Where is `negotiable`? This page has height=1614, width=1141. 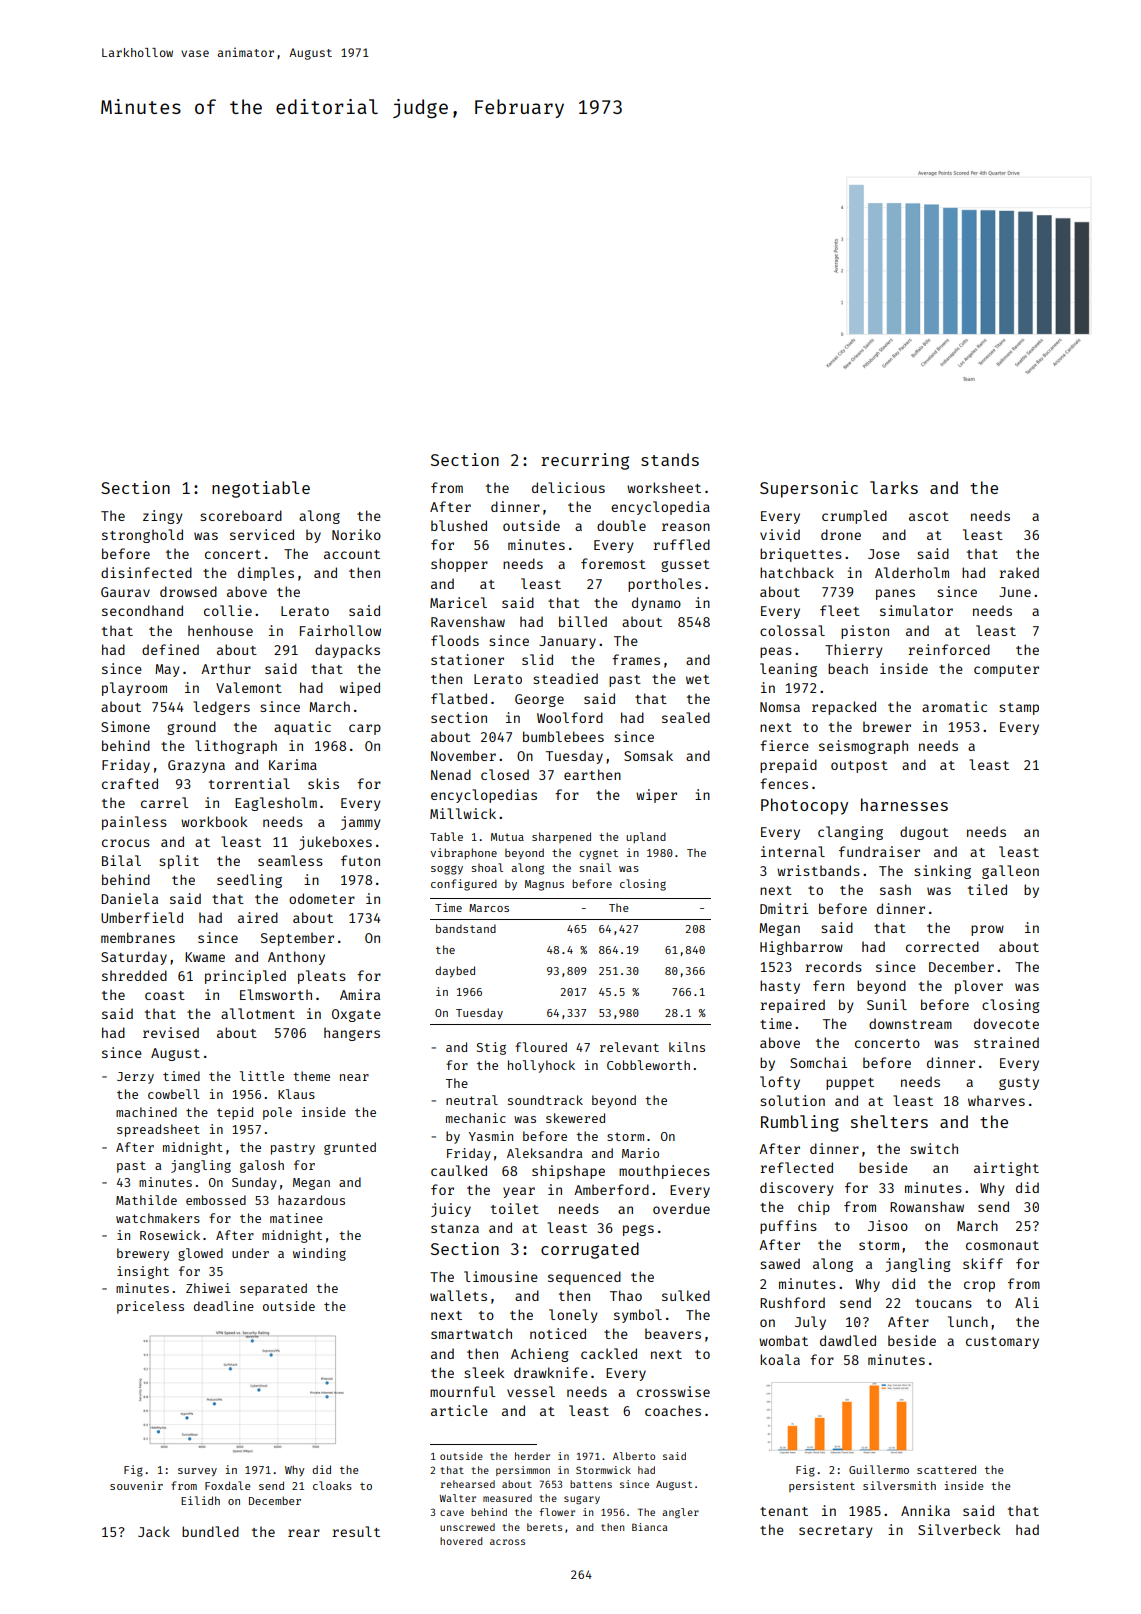 negotiable is located at coordinates (261, 489).
